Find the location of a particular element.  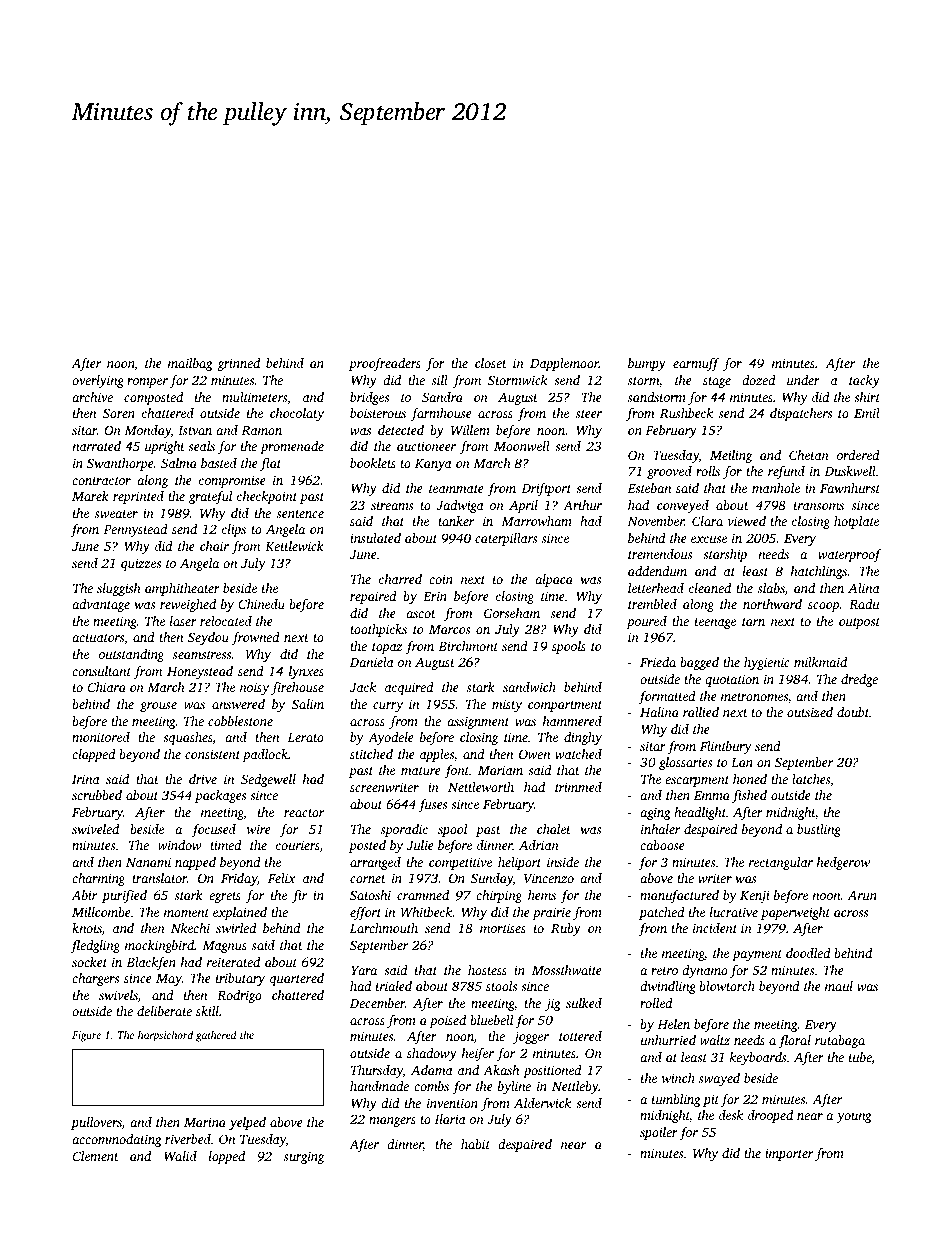

mailbag is located at coordinates (190, 364).
